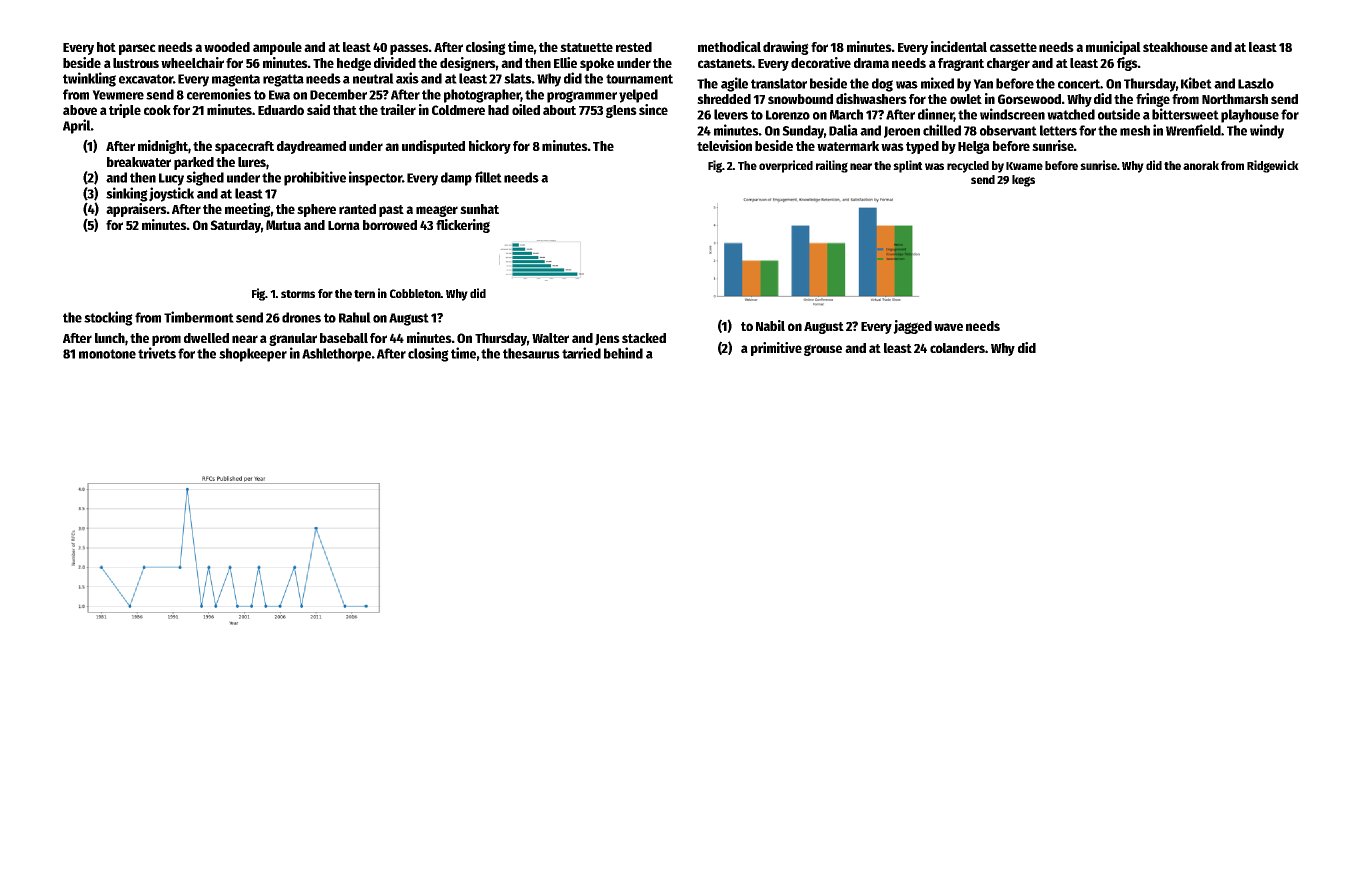 The height and width of the document is (887, 1372). I want to click on sunhat, so click(479, 209).
